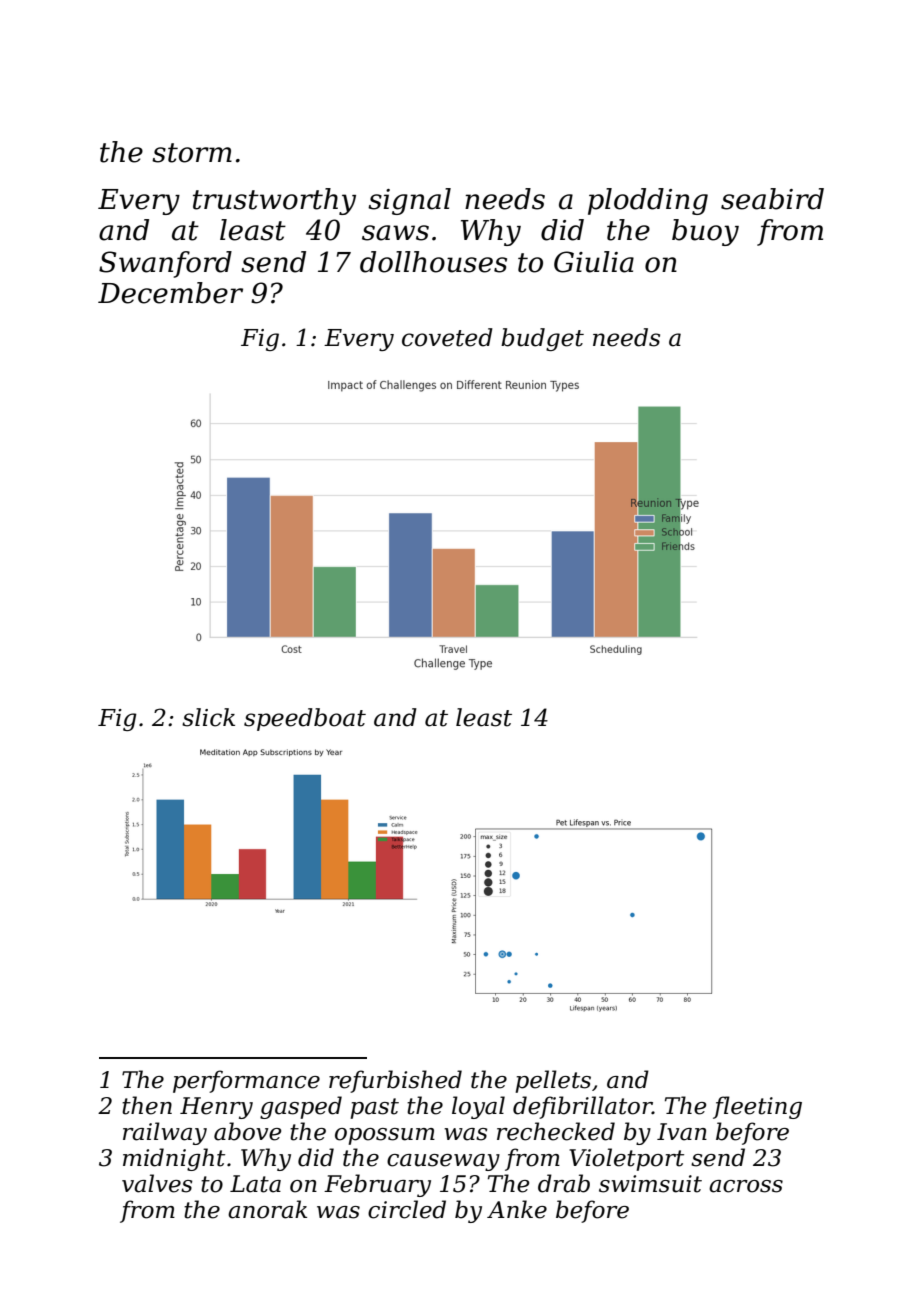 The image size is (924, 1311). What do you see at coordinates (246, 1081) in the screenshot?
I see `performance` at bounding box center [246, 1081].
